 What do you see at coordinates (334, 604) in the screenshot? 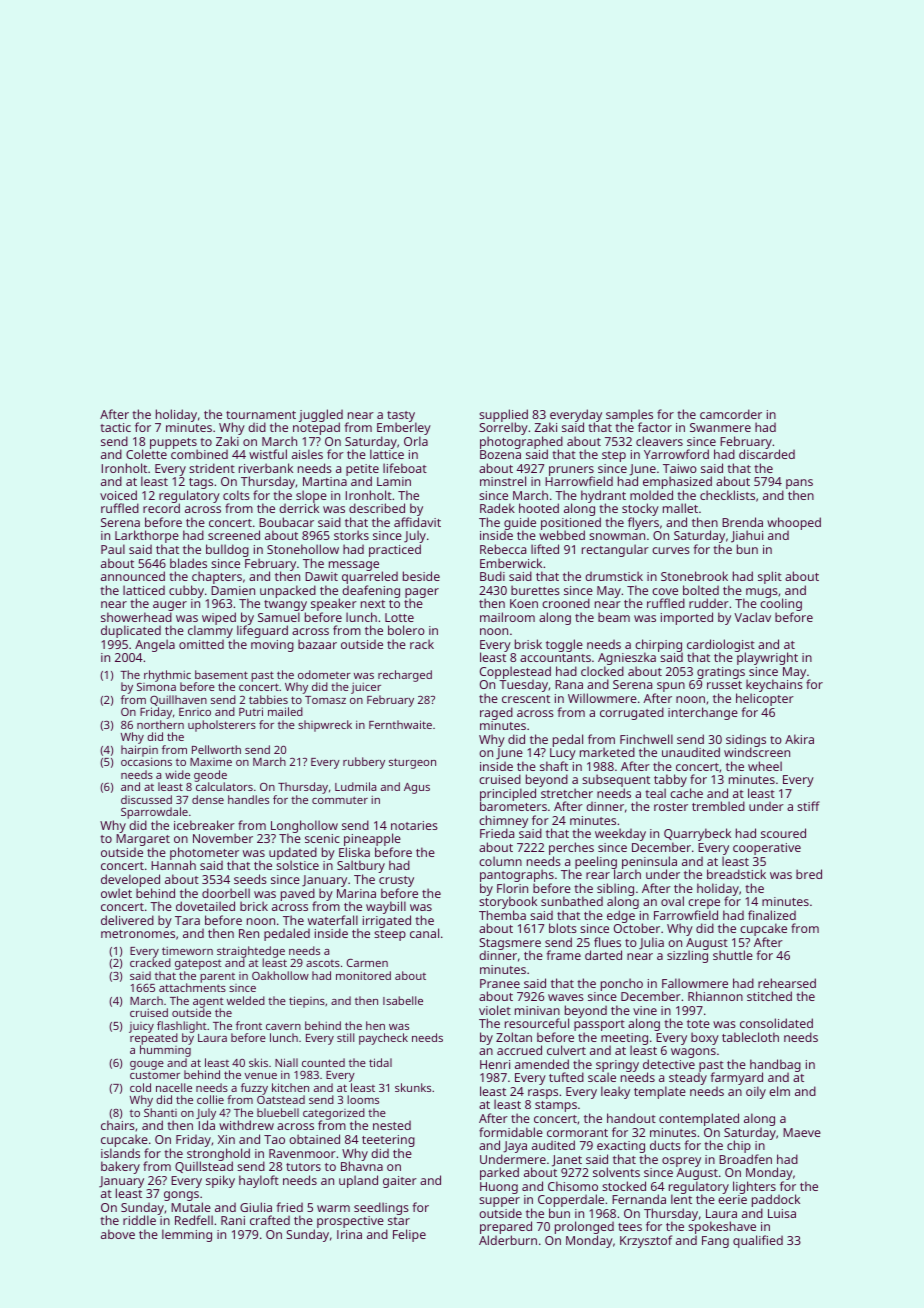
I see `speaker` at bounding box center [334, 604].
